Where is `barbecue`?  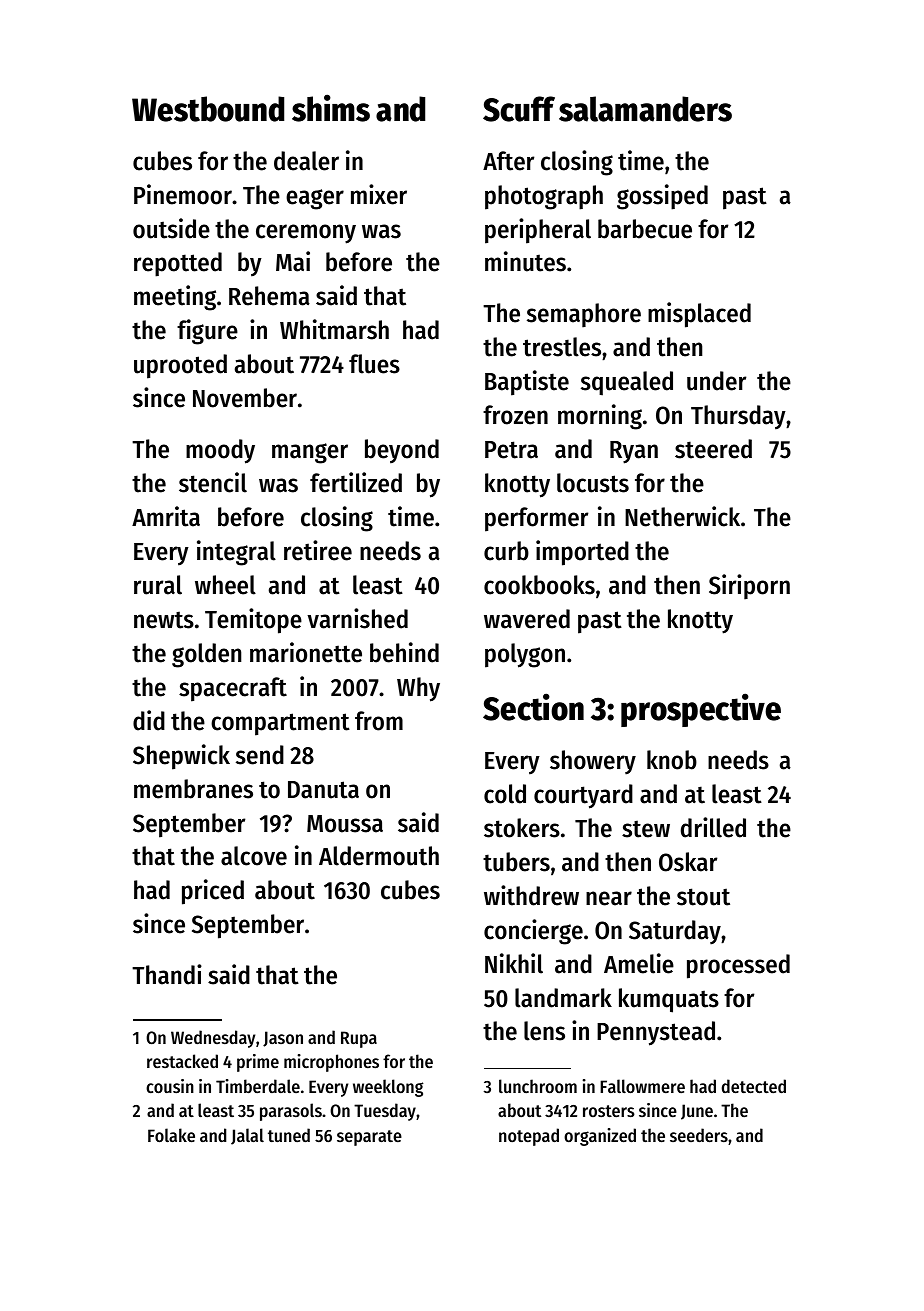
barbecue is located at coordinates (645, 229).
